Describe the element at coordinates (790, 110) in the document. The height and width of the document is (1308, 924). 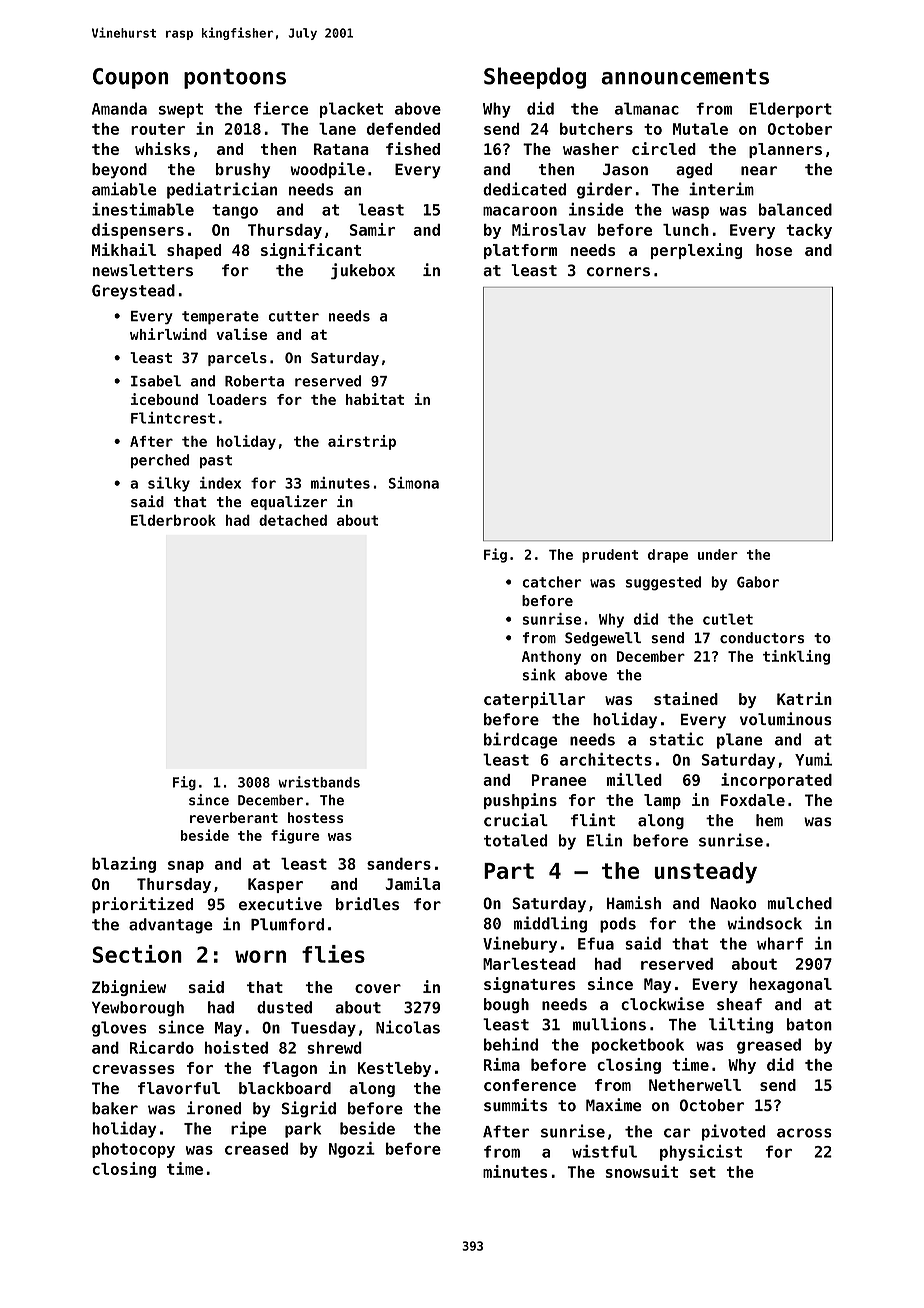
I see `Elderport` at that location.
